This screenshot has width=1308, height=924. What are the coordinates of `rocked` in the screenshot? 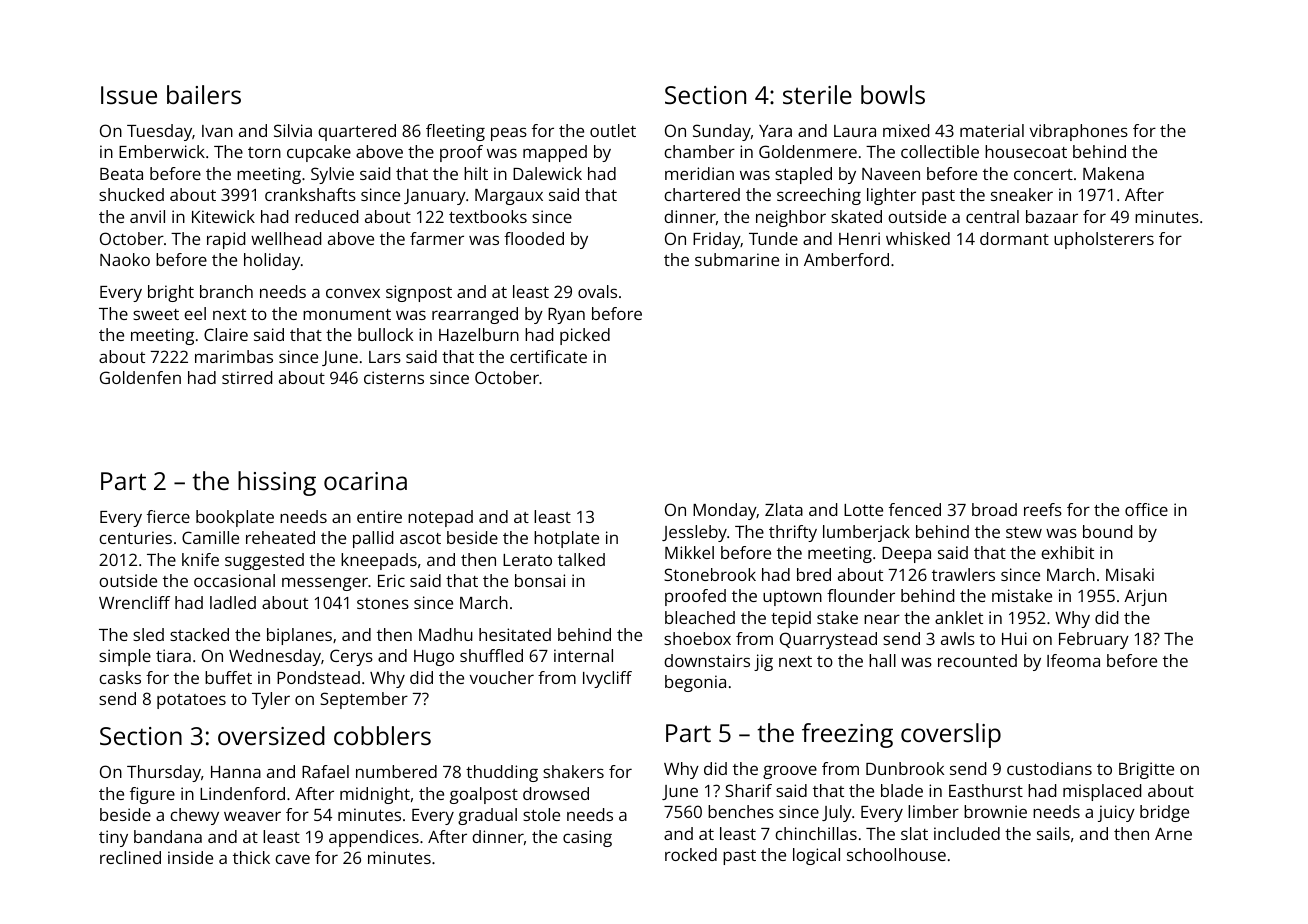 It's located at (691, 854).
